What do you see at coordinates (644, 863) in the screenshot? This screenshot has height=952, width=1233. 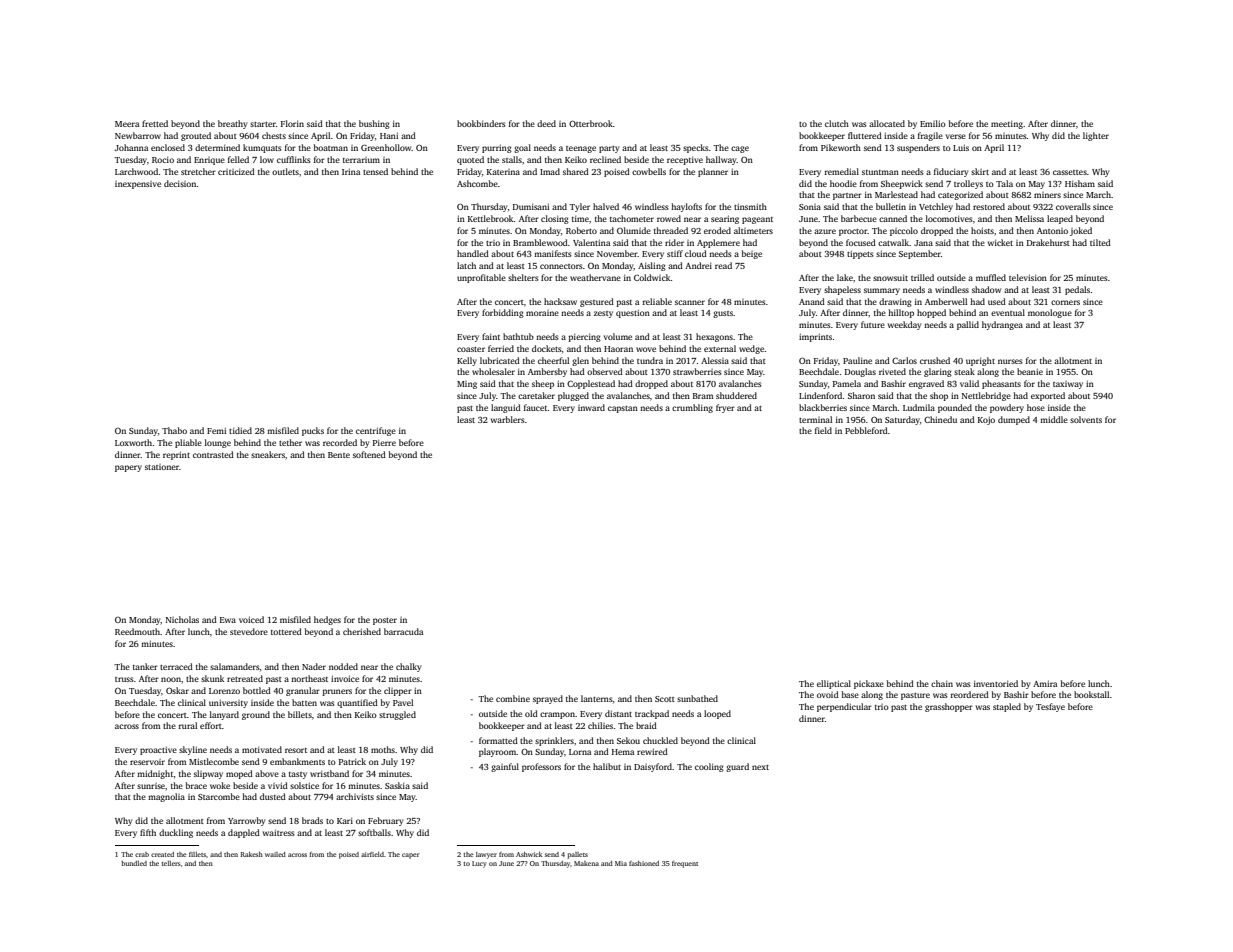 I see `fashioned` at bounding box center [644, 863].
